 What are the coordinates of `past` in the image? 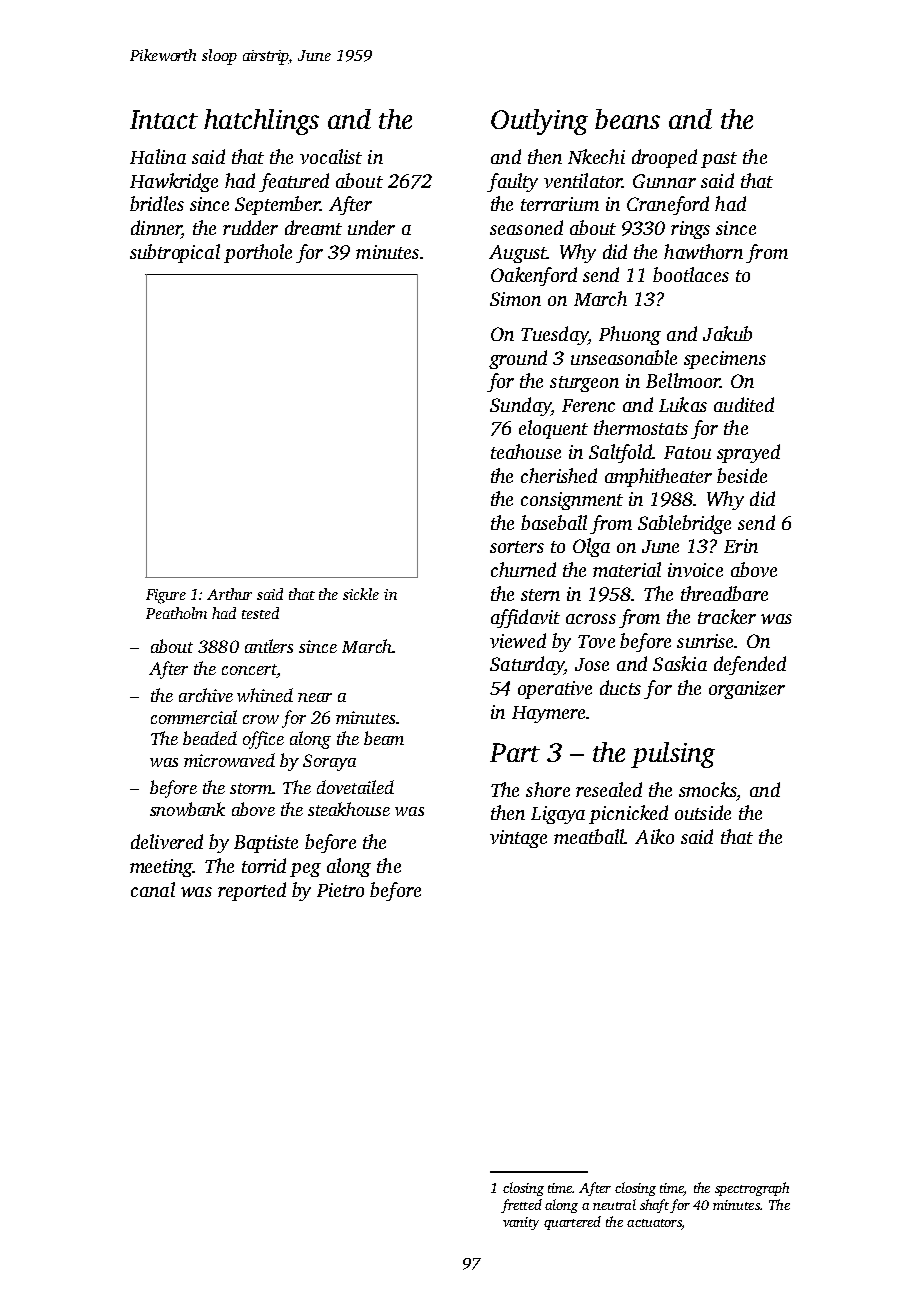 It's located at (719, 160).
